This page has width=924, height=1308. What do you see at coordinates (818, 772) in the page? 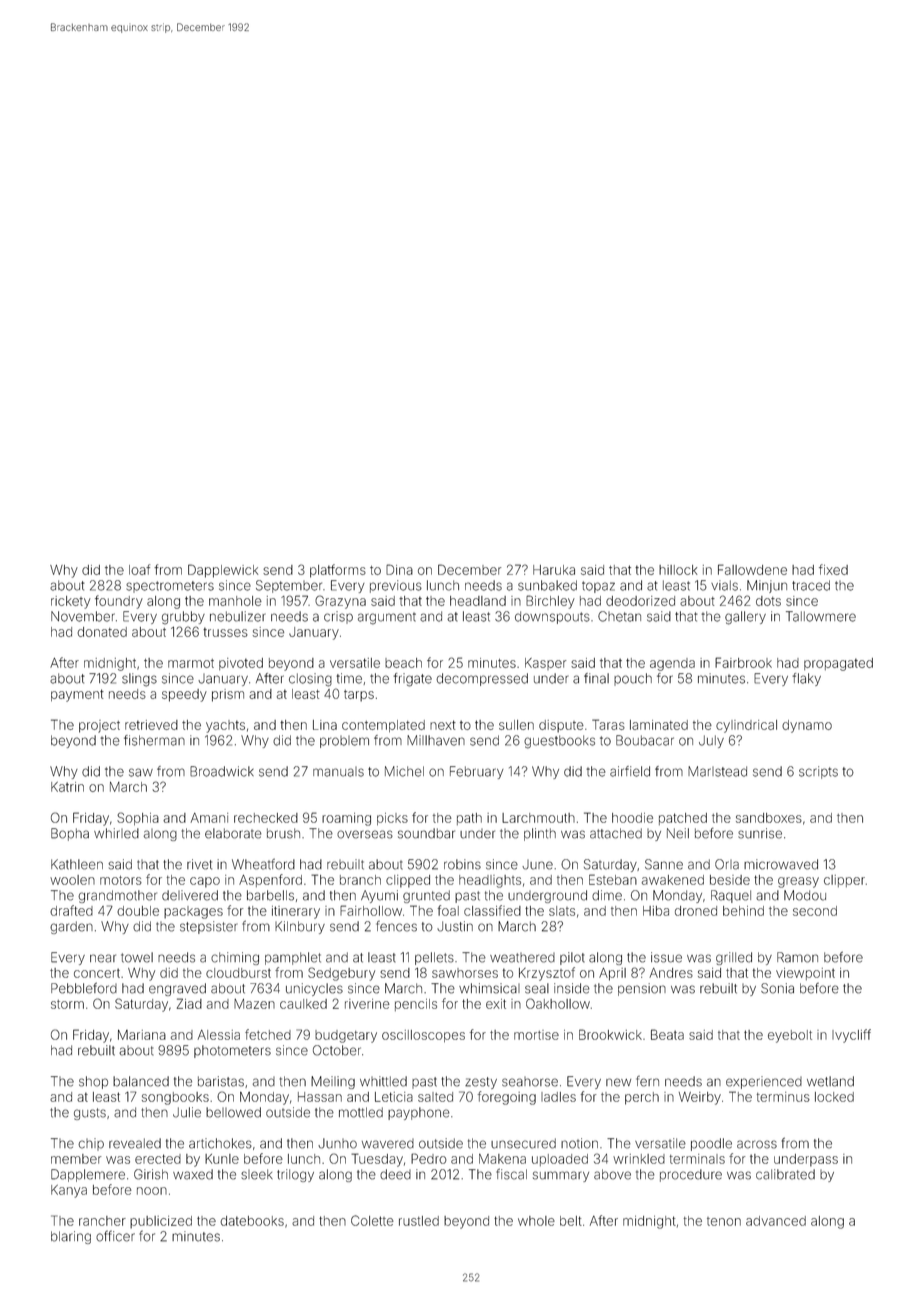
I see `scripts` at bounding box center [818, 772].
